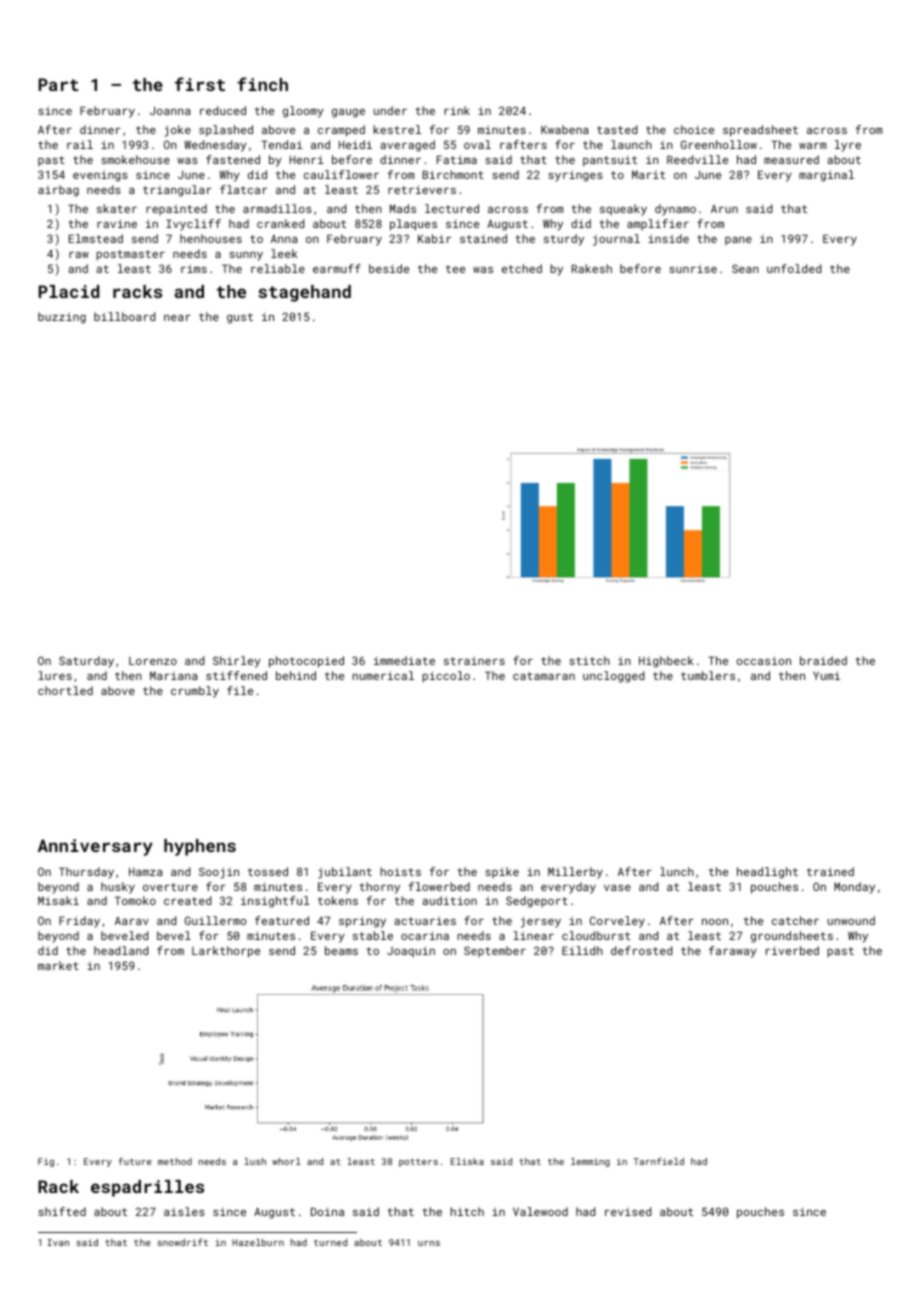 Image resolution: width=924 pixels, height=1308 pixels. I want to click on spreadsheet, so click(760, 131).
